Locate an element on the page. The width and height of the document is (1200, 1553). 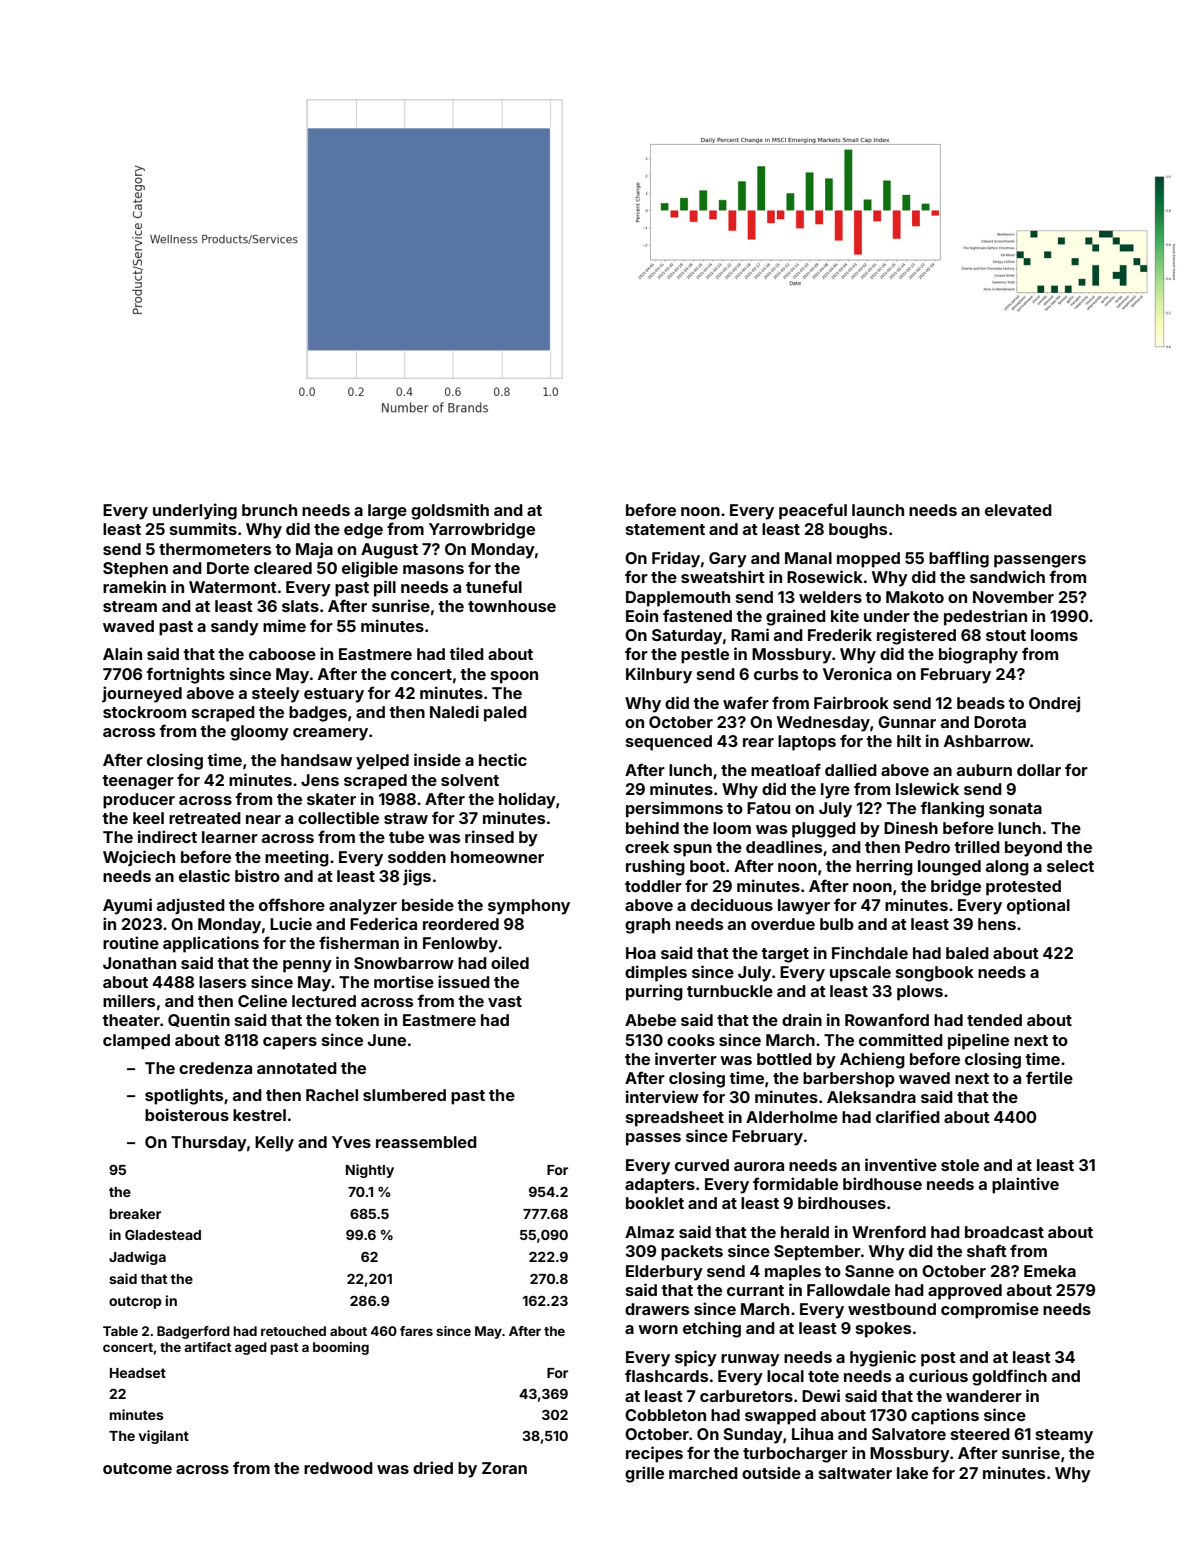
summits is located at coordinates (203, 528).
